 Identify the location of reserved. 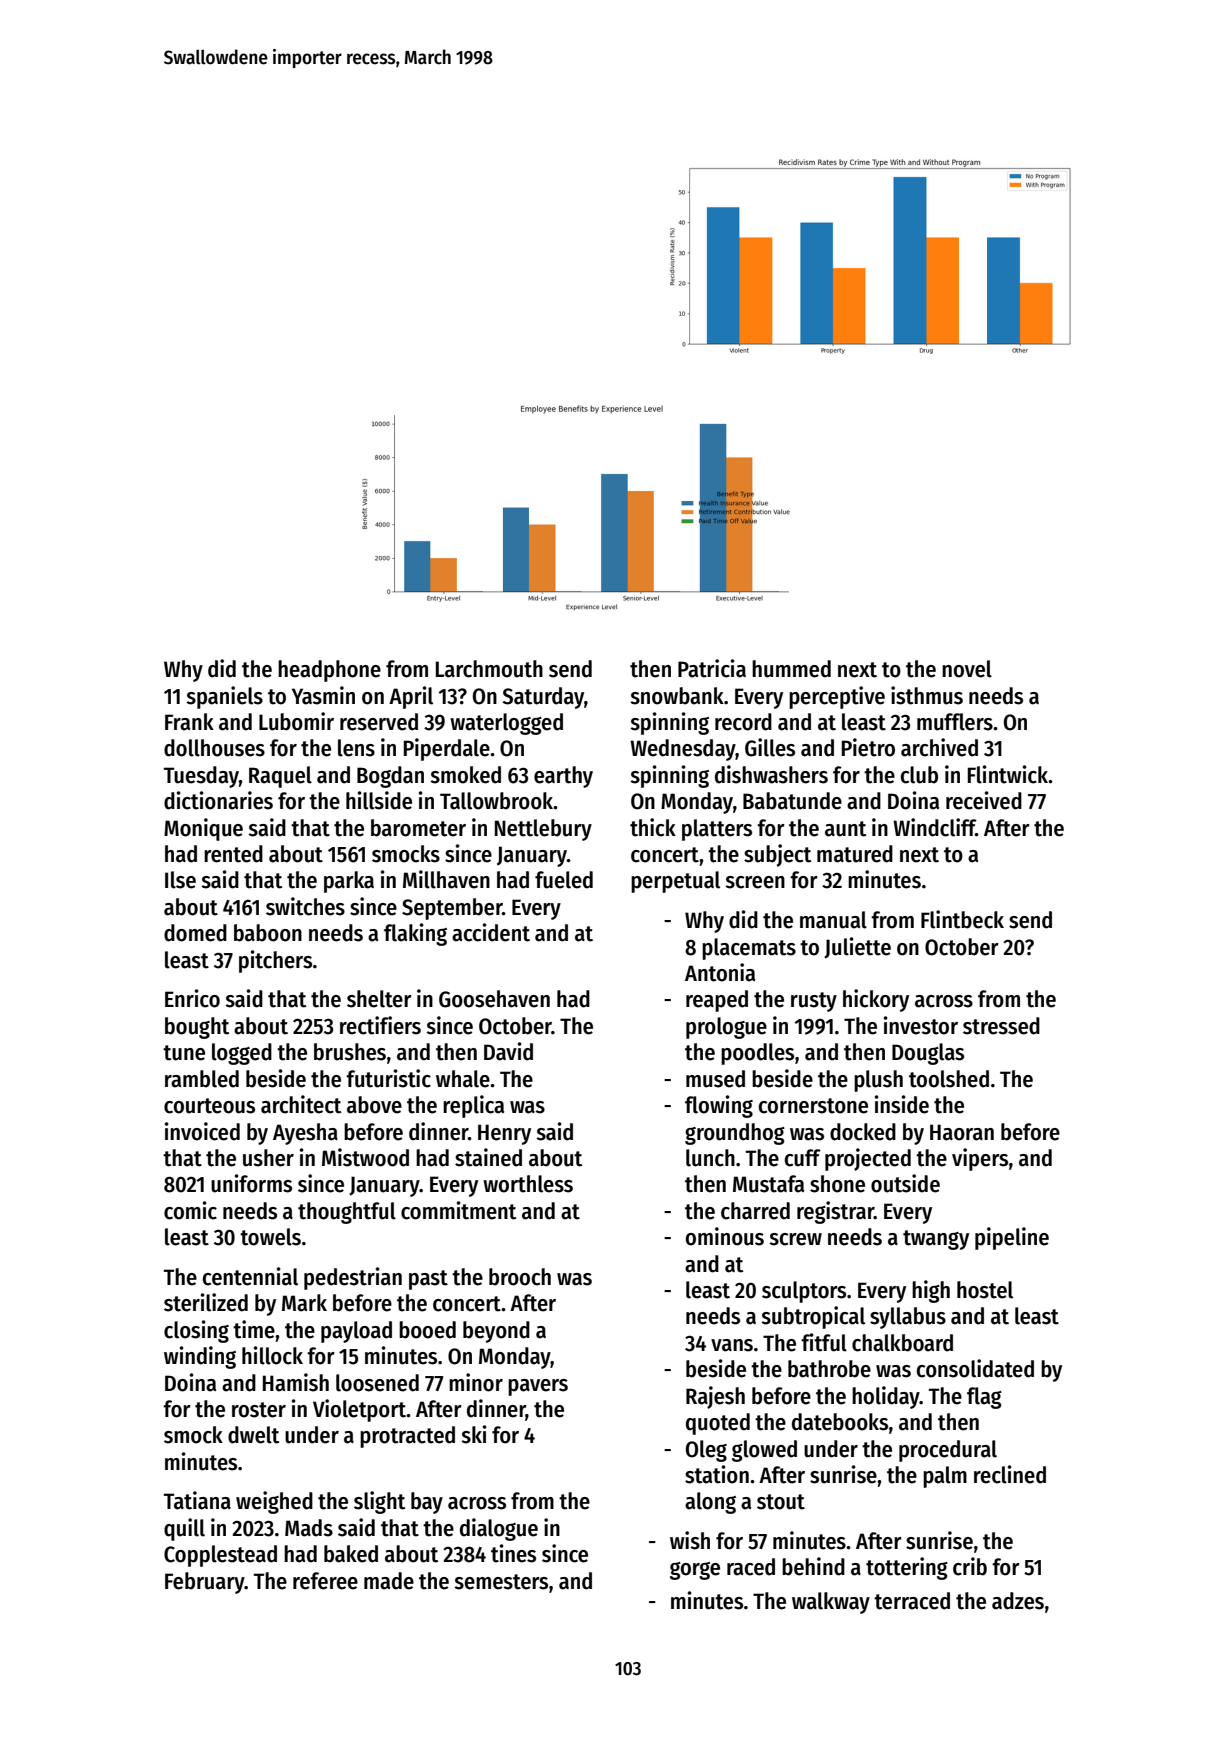
(379, 722).
